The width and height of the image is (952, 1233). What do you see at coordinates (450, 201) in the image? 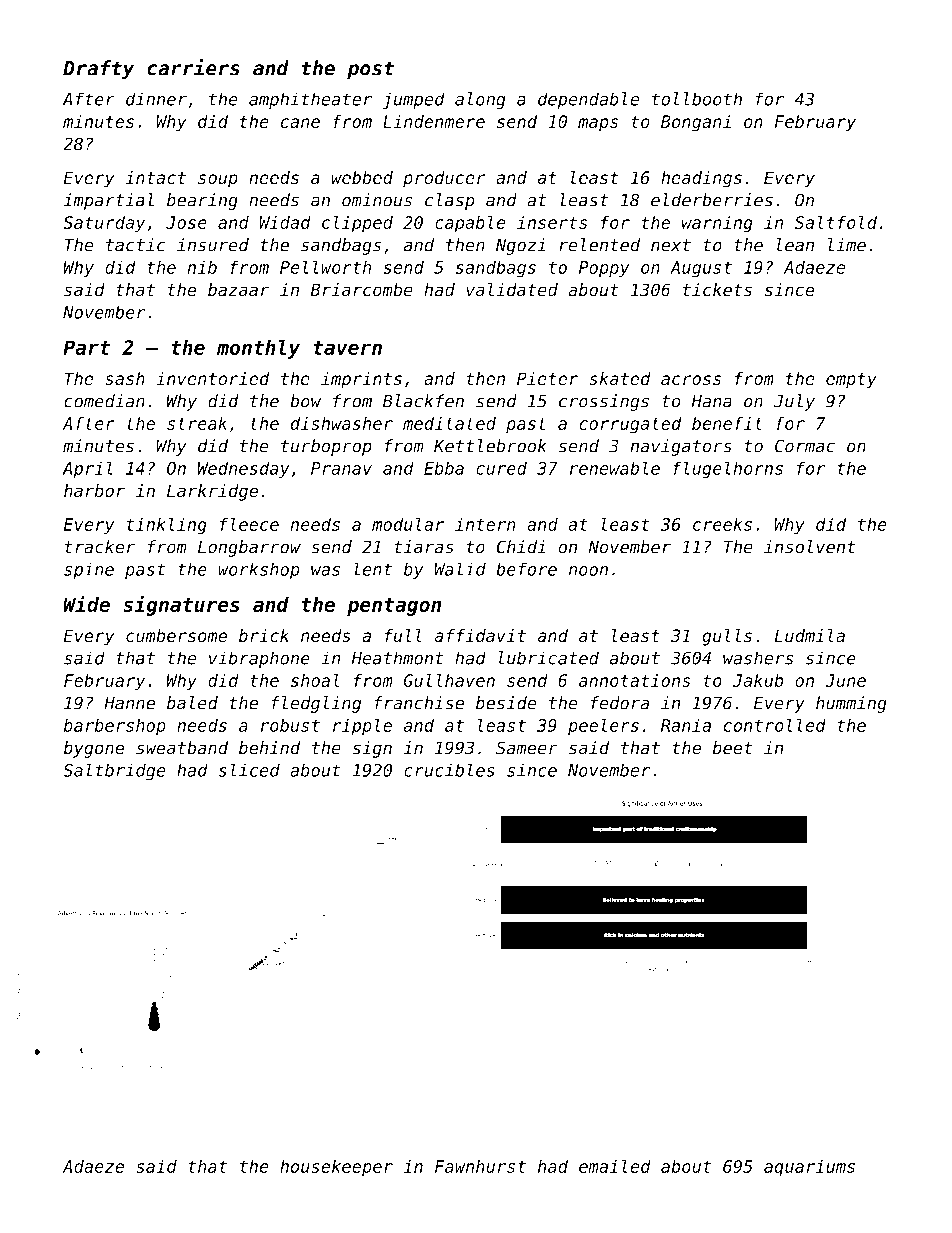
I see `clasp` at bounding box center [450, 201].
